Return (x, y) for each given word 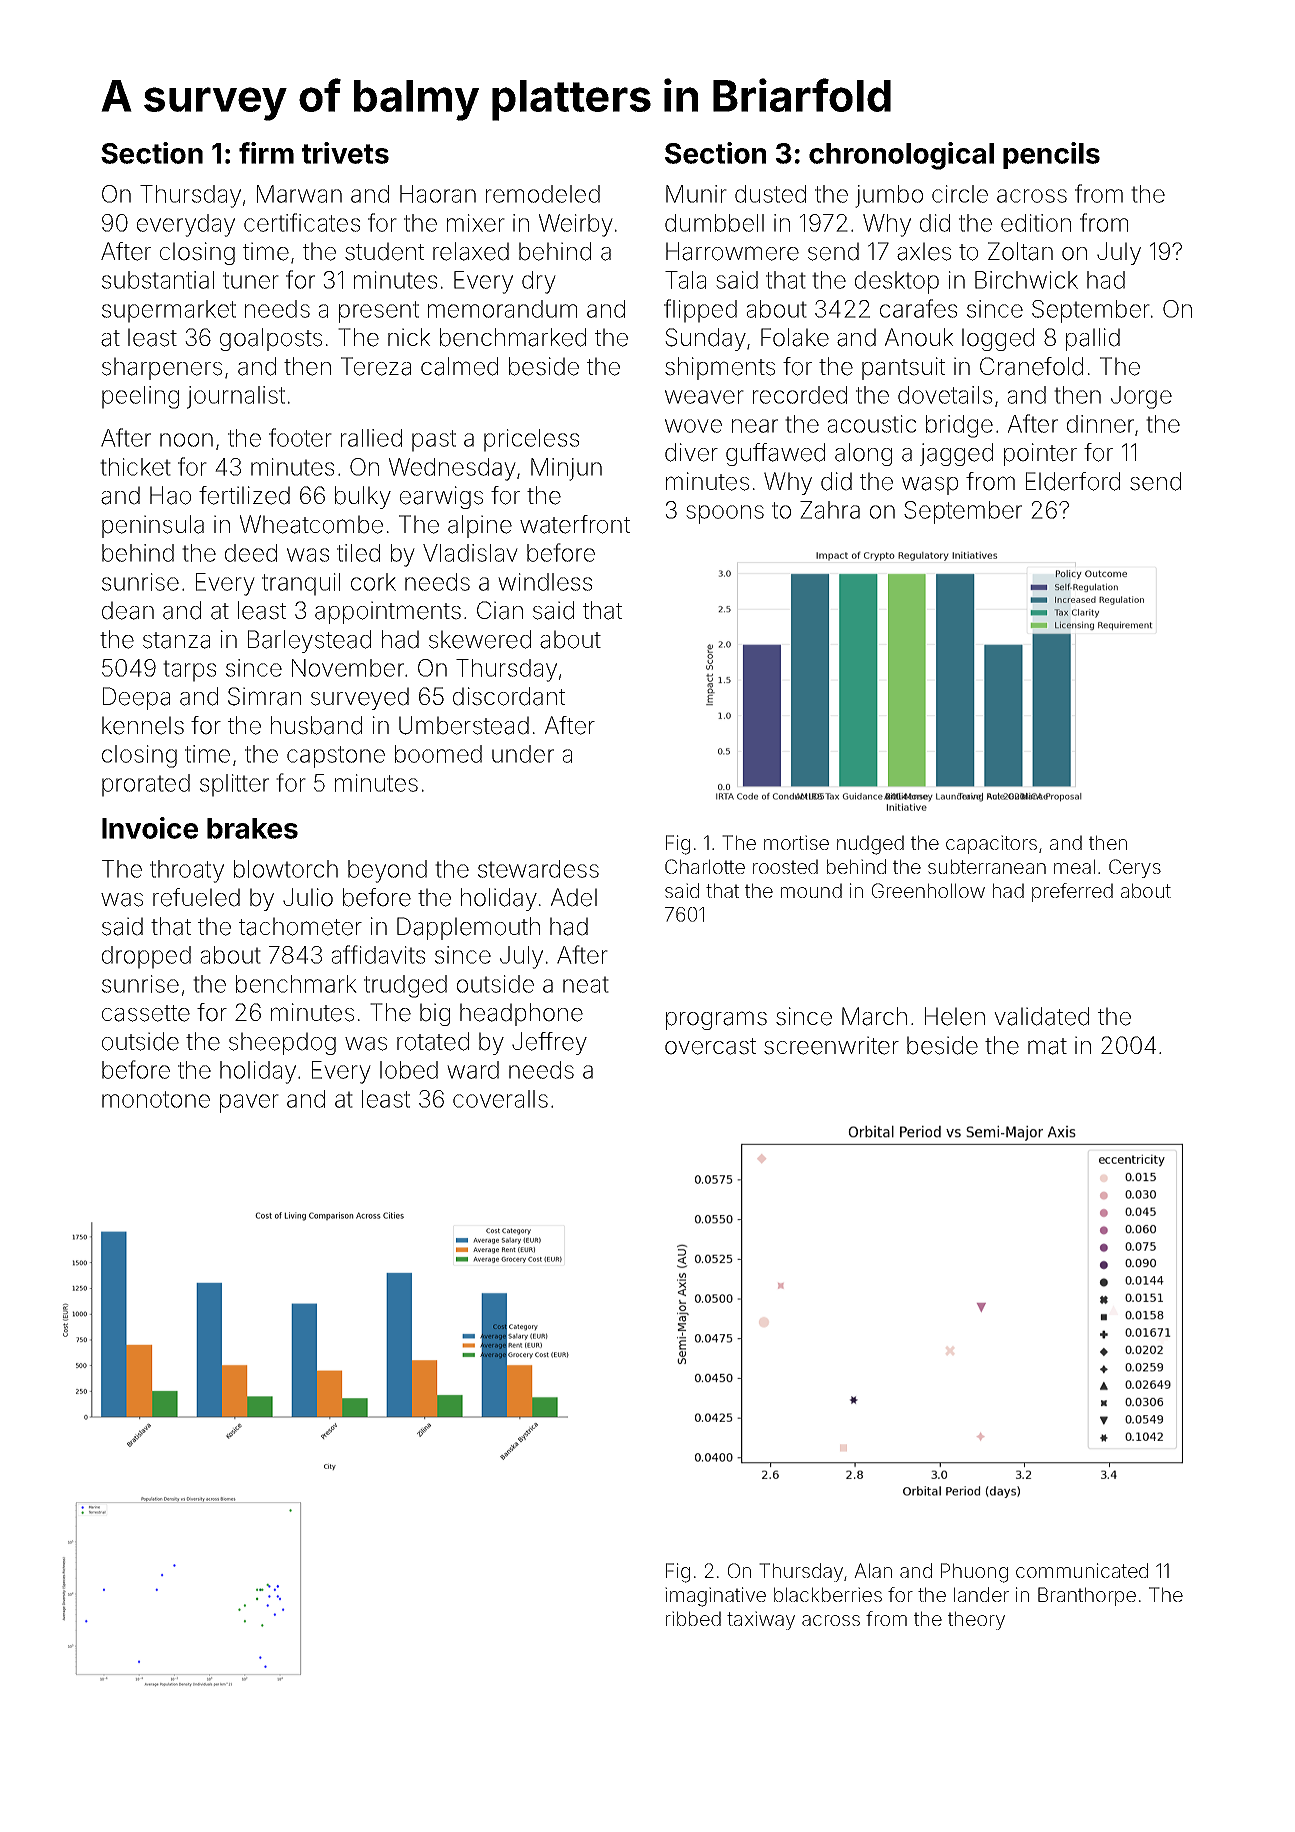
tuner (251, 280)
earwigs (441, 497)
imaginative (715, 1597)
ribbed (693, 1618)
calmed (459, 366)
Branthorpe (1087, 1596)
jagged (956, 454)
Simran (264, 696)
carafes (918, 308)
